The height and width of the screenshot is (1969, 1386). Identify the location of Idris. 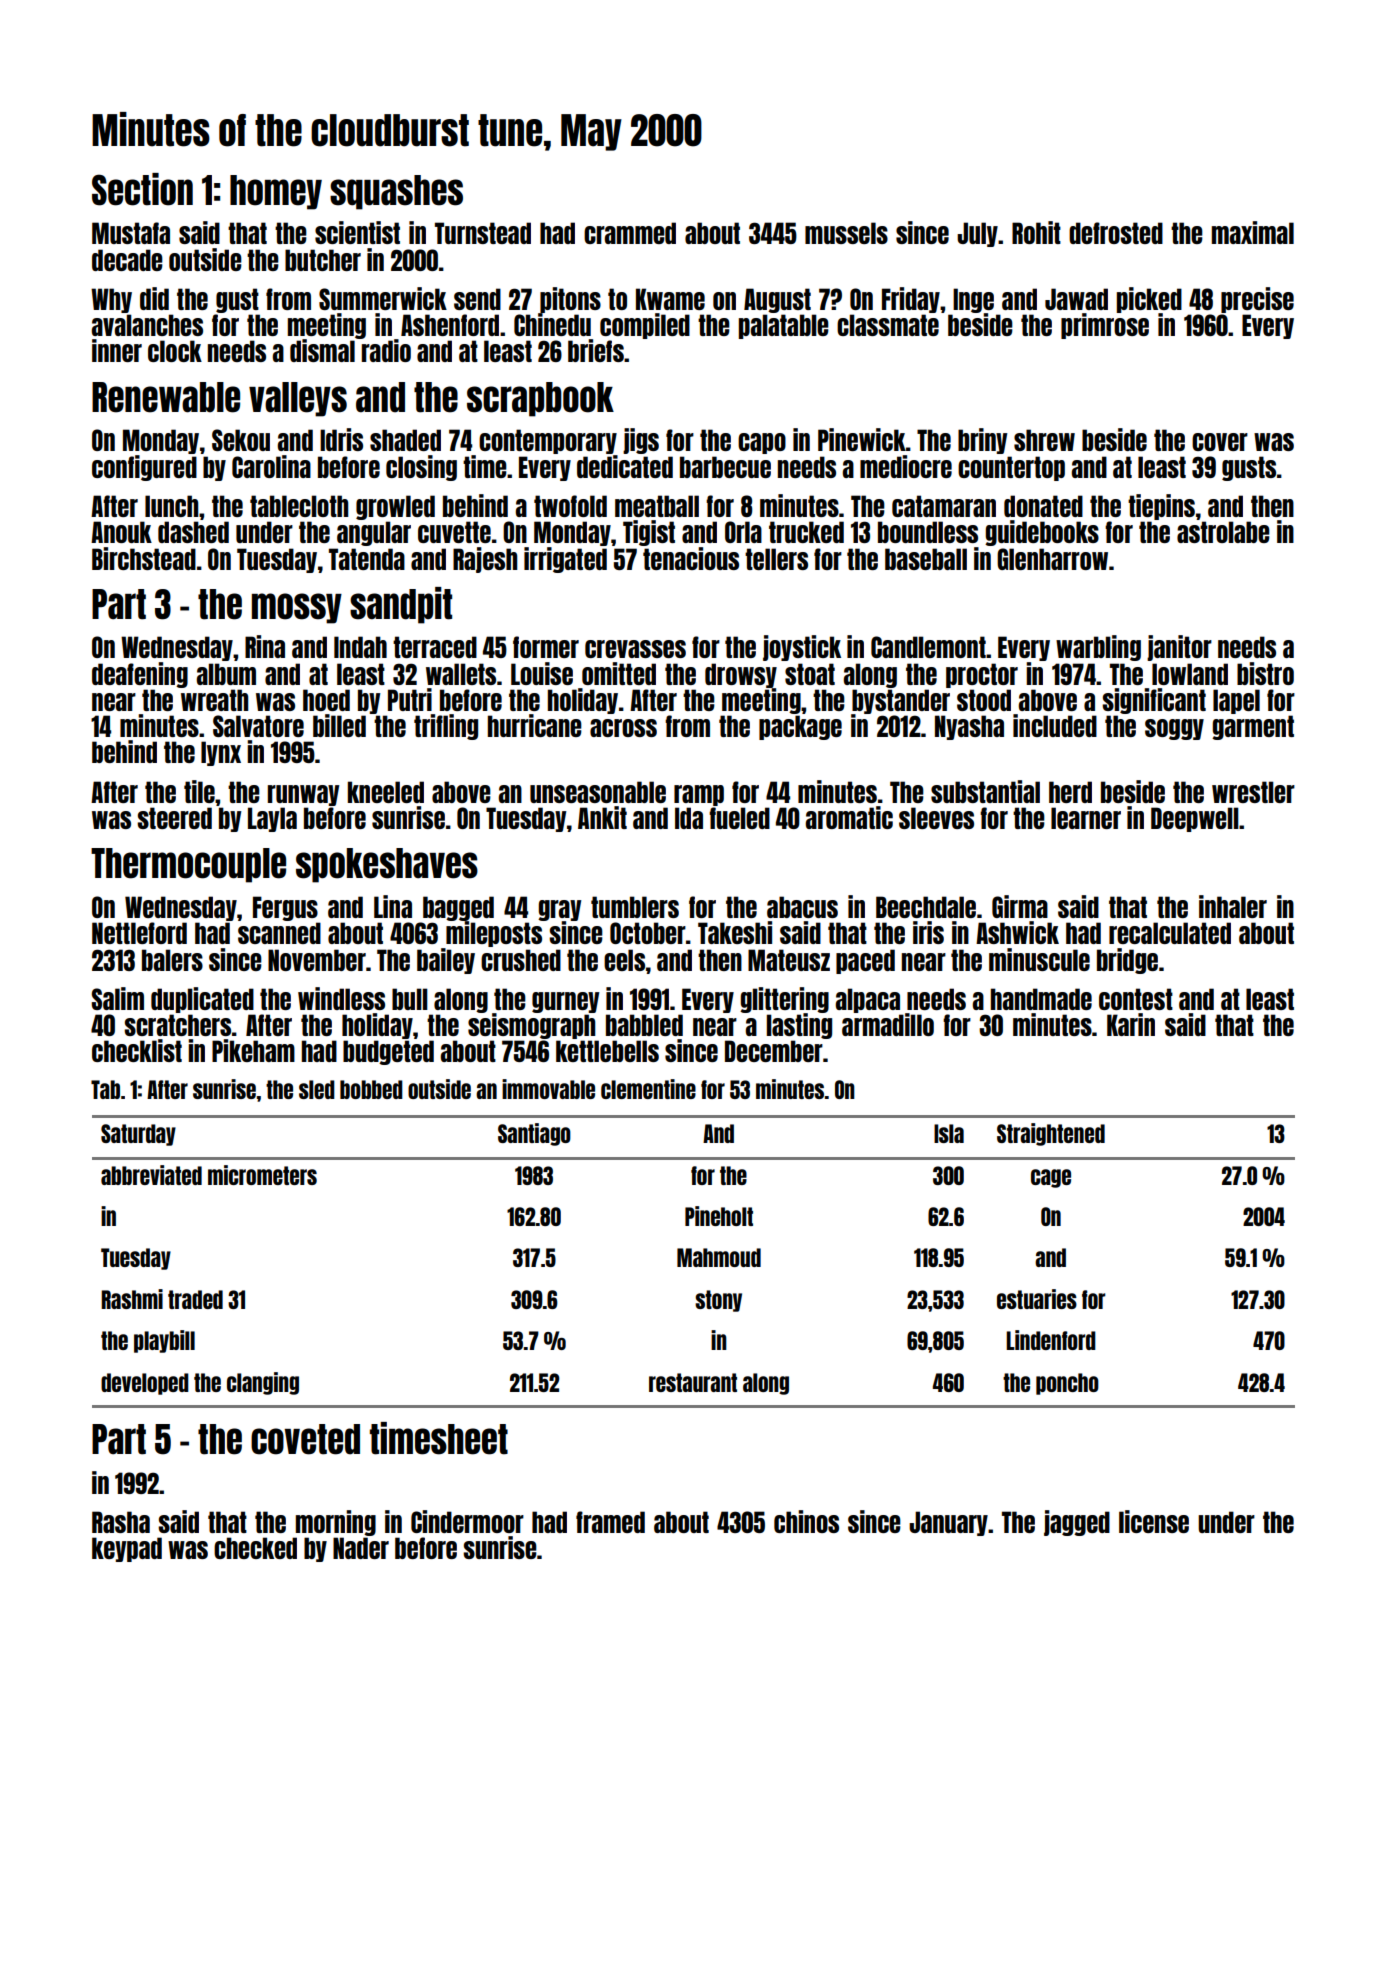
(341, 439).
